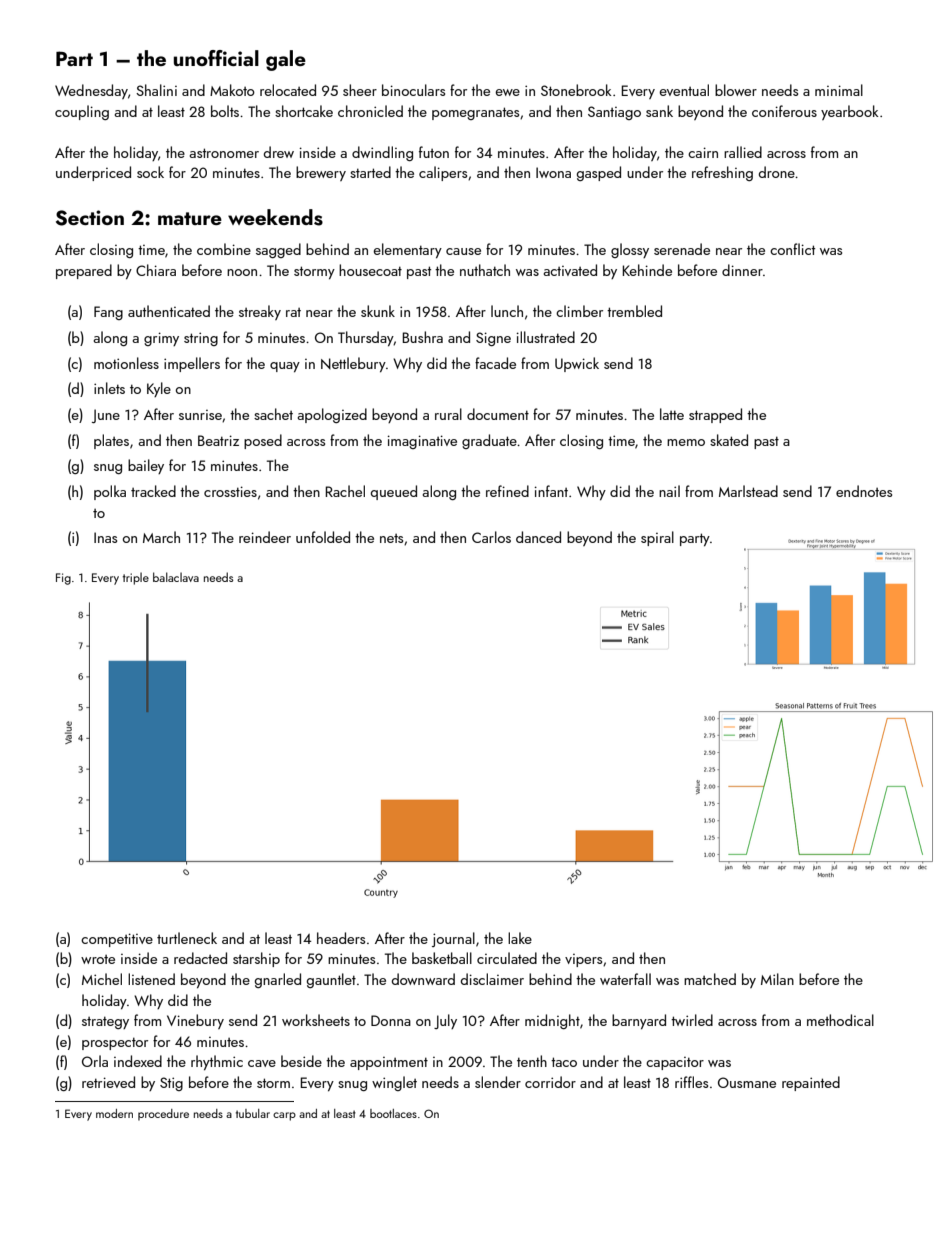  Describe the element at coordinates (657, 538) in the page. I see `spiral` at that location.
